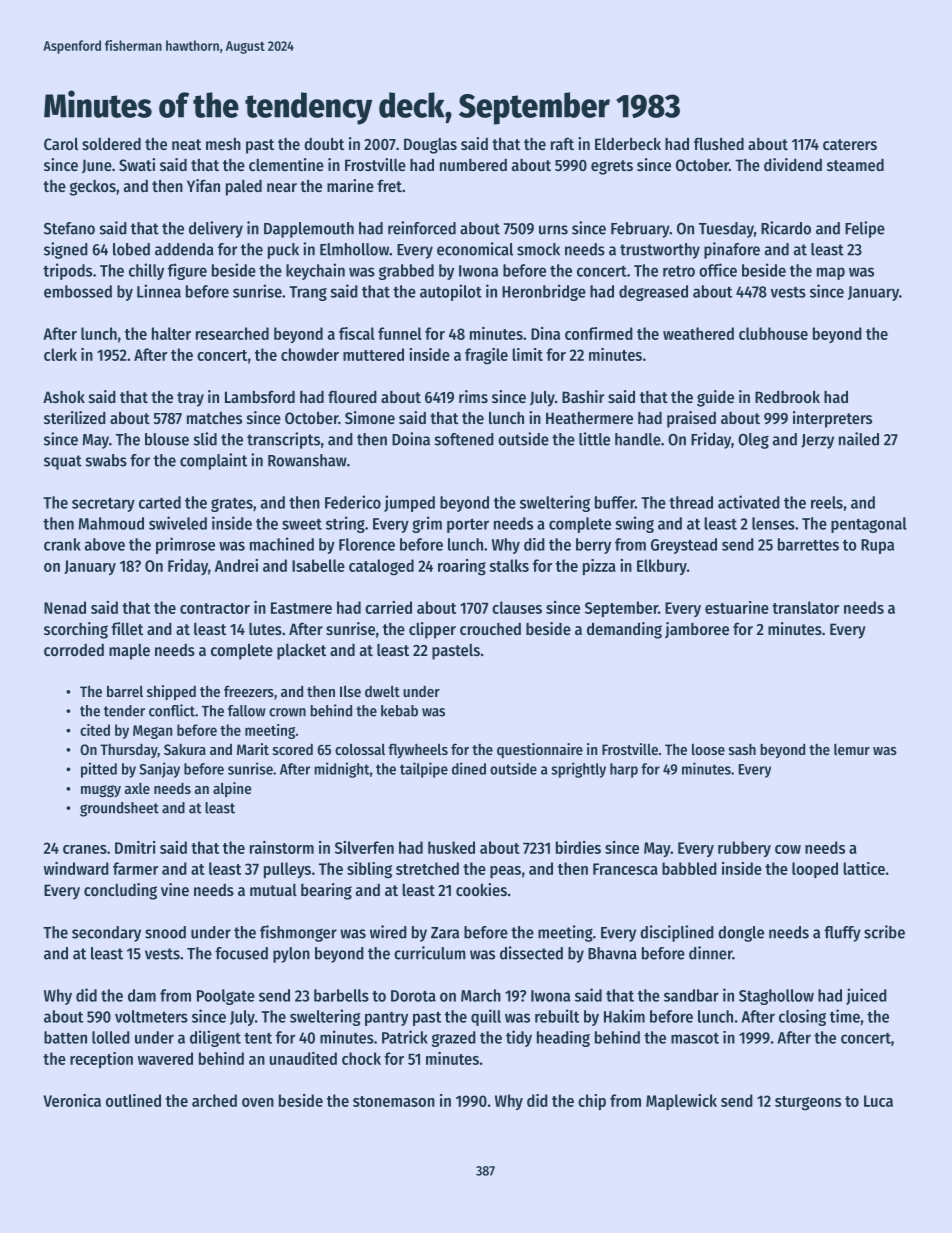 The height and width of the image is (1233, 952). Describe the element at coordinates (741, 934) in the image. I see `dongle` at that location.
